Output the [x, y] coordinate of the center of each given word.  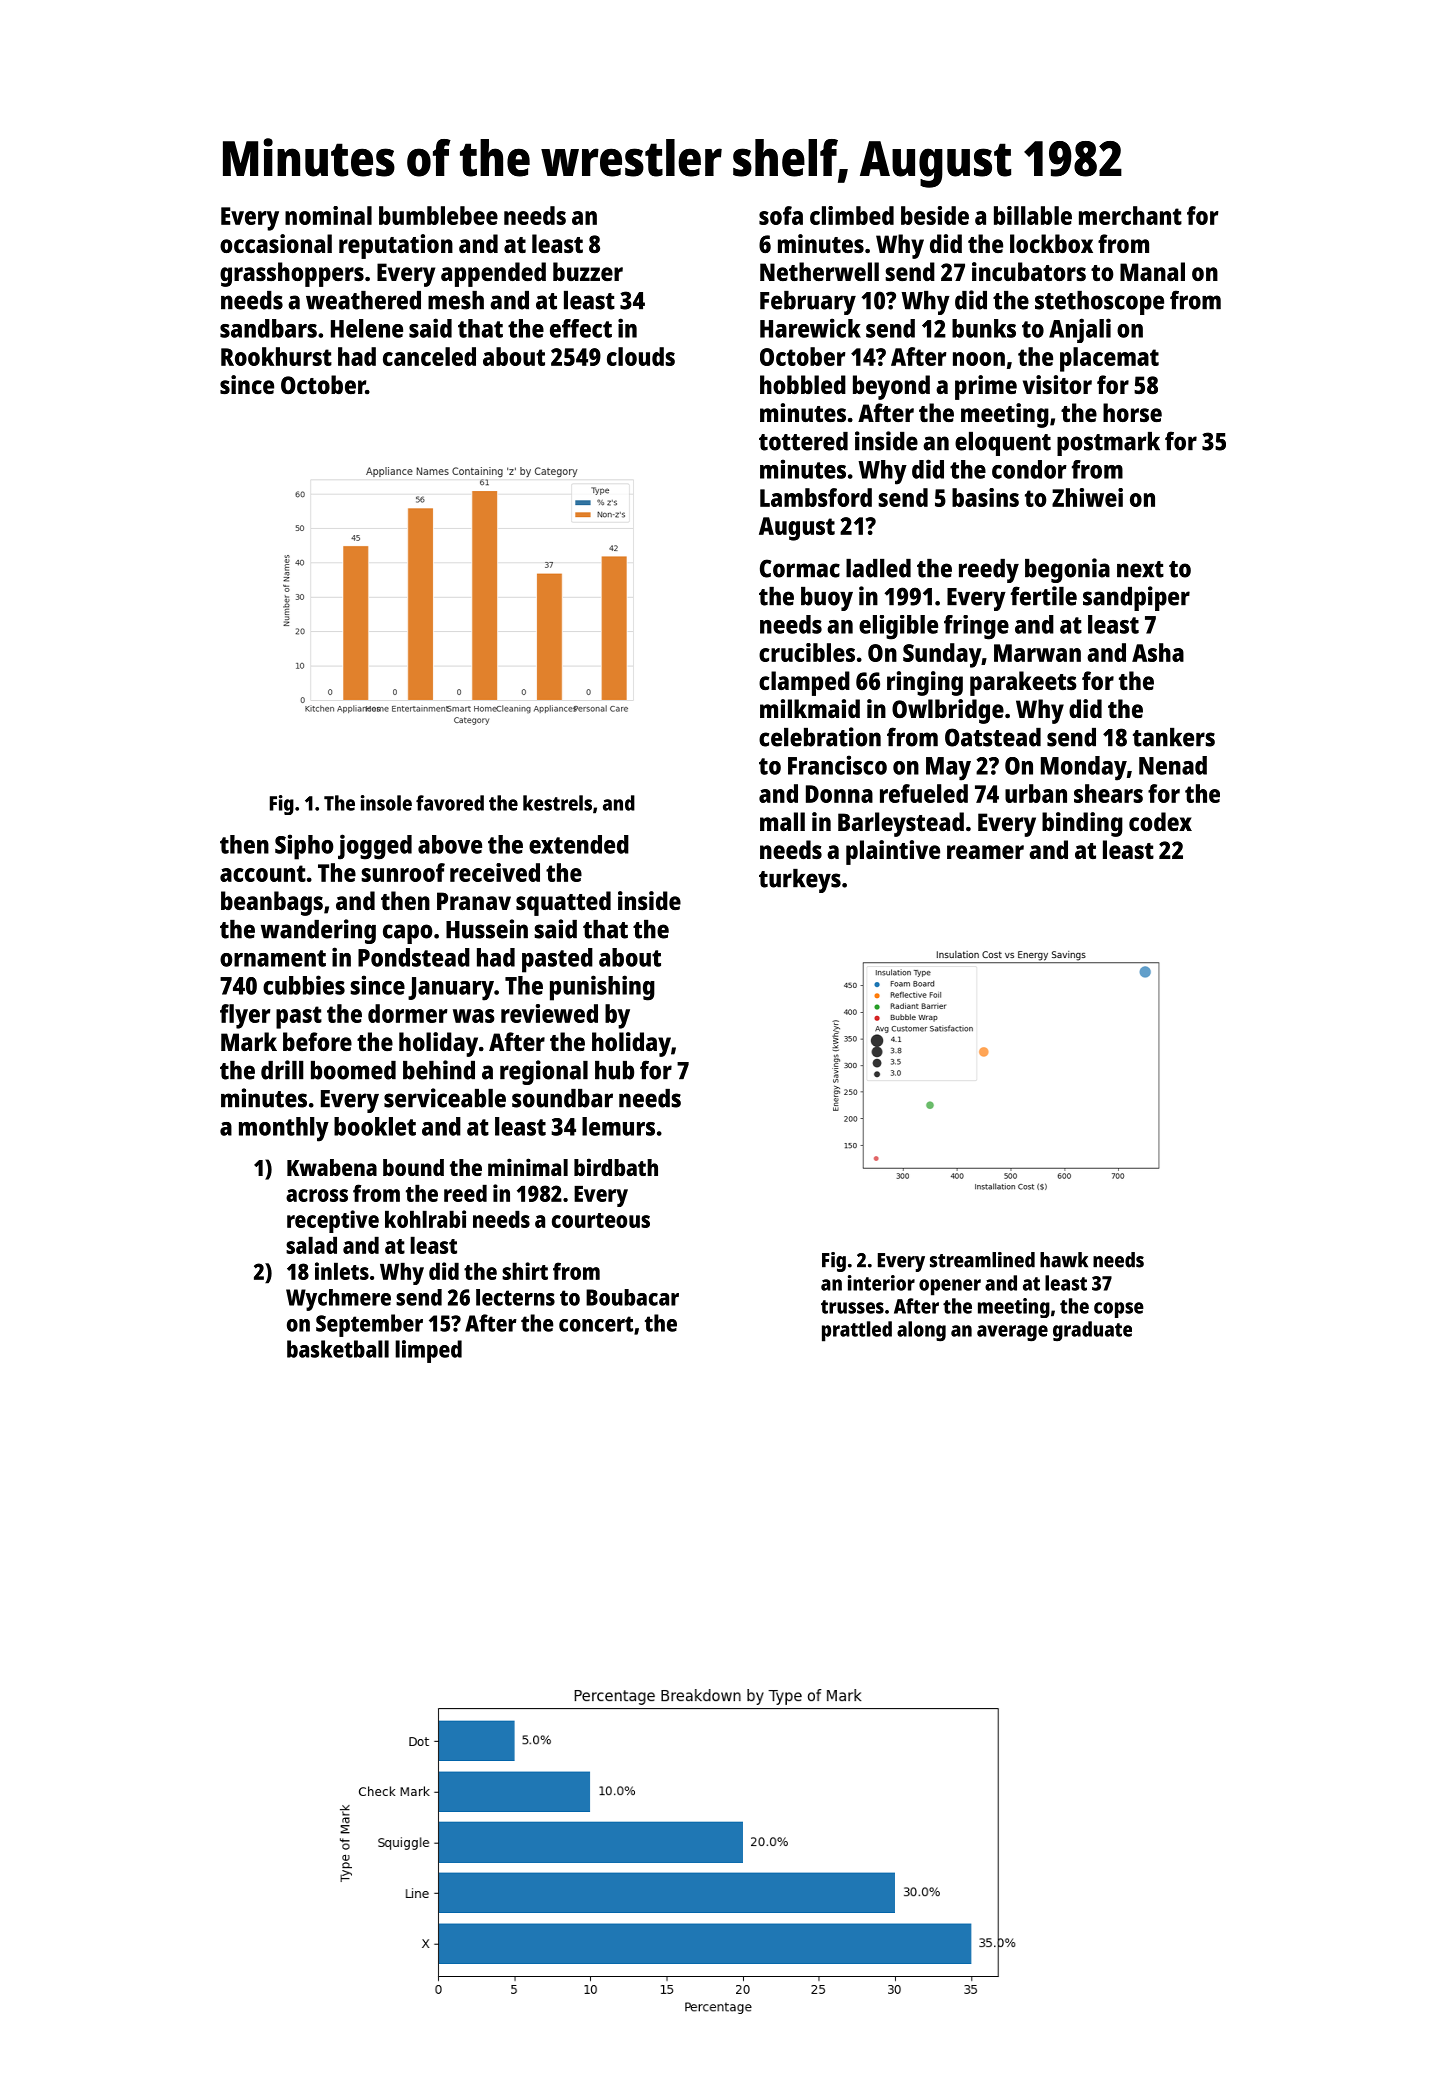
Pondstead [414, 957]
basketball [338, 1349]
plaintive [893, 852]
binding [1082, 824]
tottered [803, 441]
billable [1033, 215]
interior [881, 1283]
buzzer [588, 271]
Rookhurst [276, 356]
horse [1132, 412]
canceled [429, 356]
